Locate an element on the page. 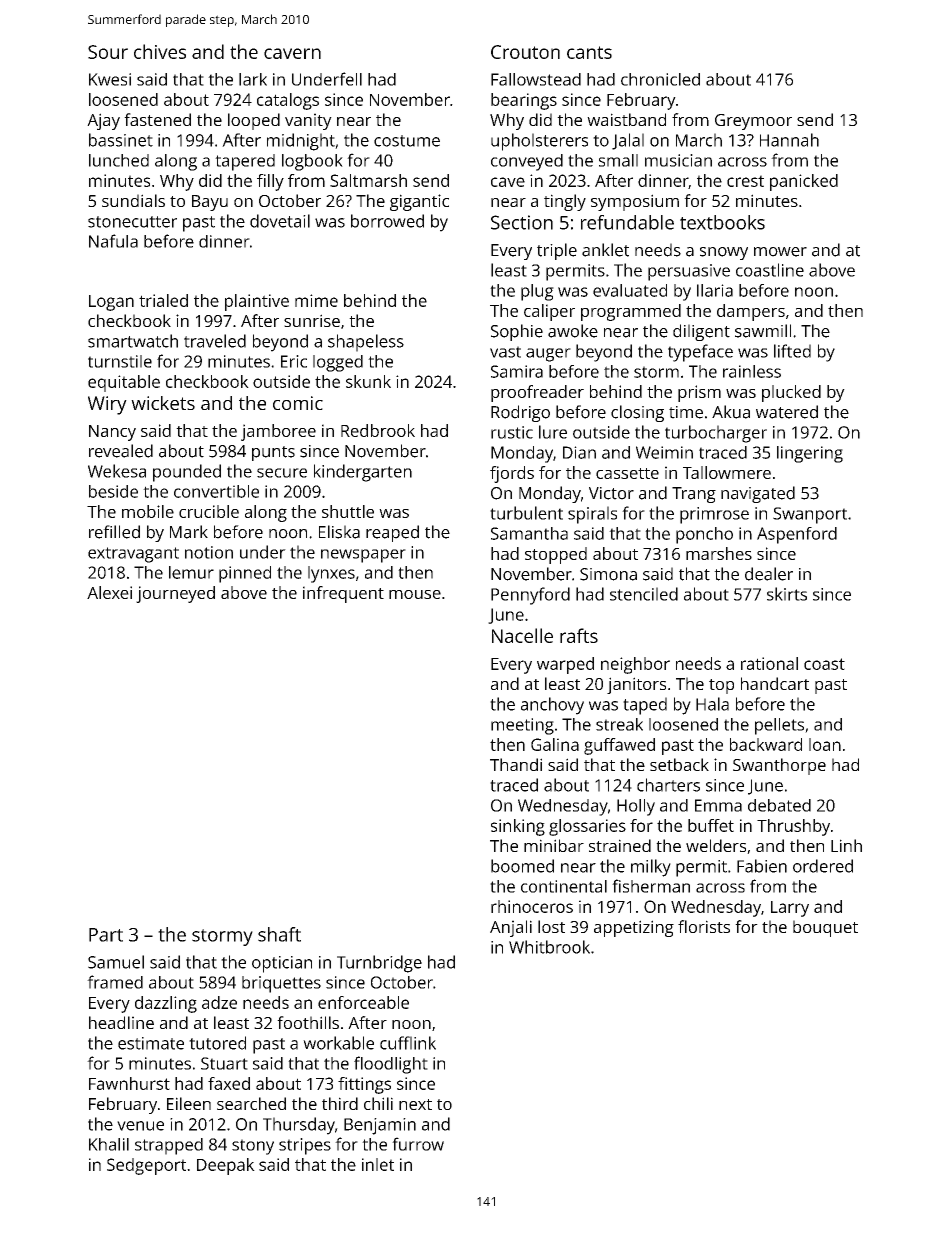 This document has height=1233, width=952. triple is located at coordinates (557, 251).
